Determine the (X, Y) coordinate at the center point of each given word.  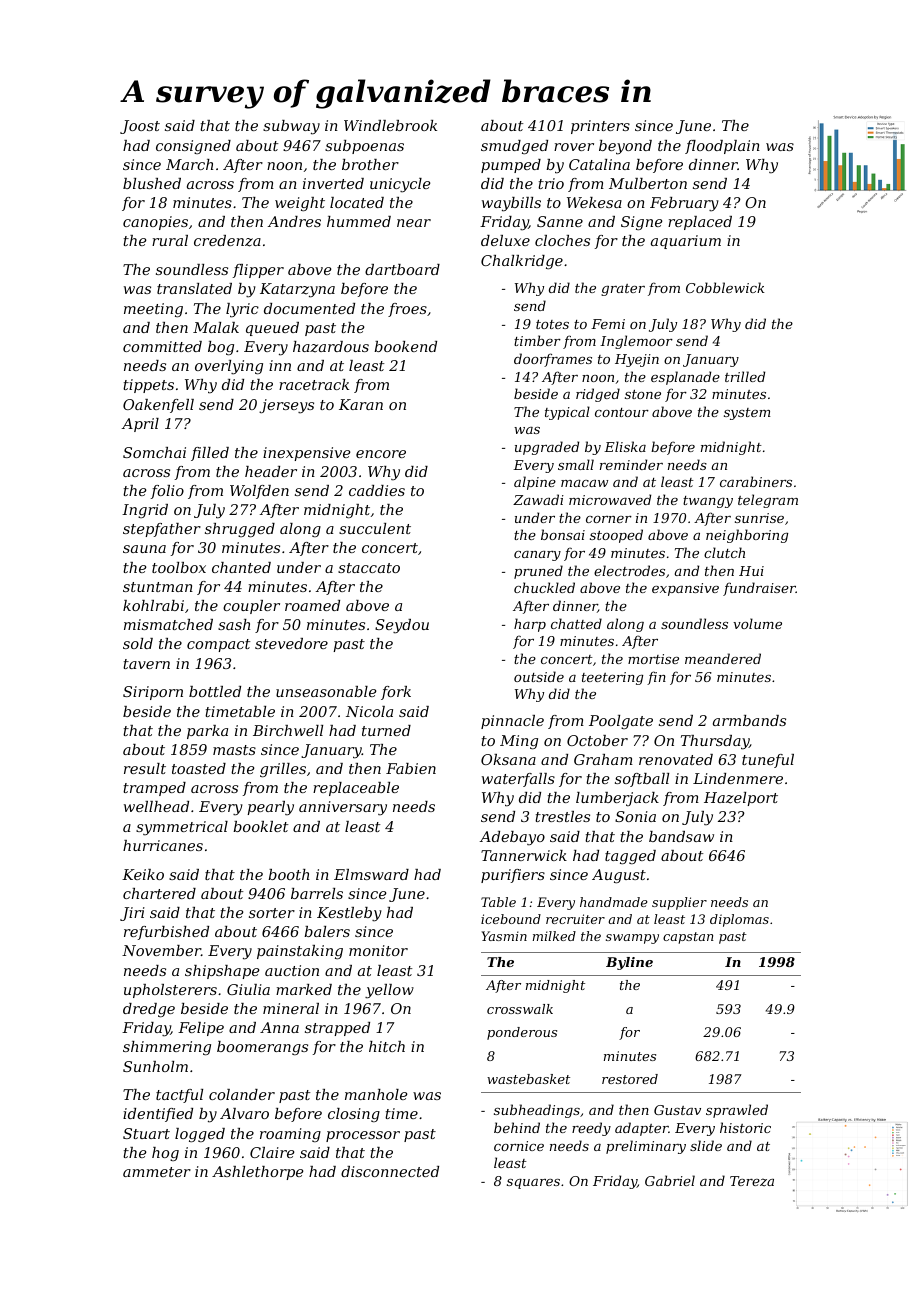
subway (291, 127)
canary (537, 556)
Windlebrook (390, 125)
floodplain (722, 147)
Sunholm (155, 1066)
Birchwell (288, 730)
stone (643, 394)
